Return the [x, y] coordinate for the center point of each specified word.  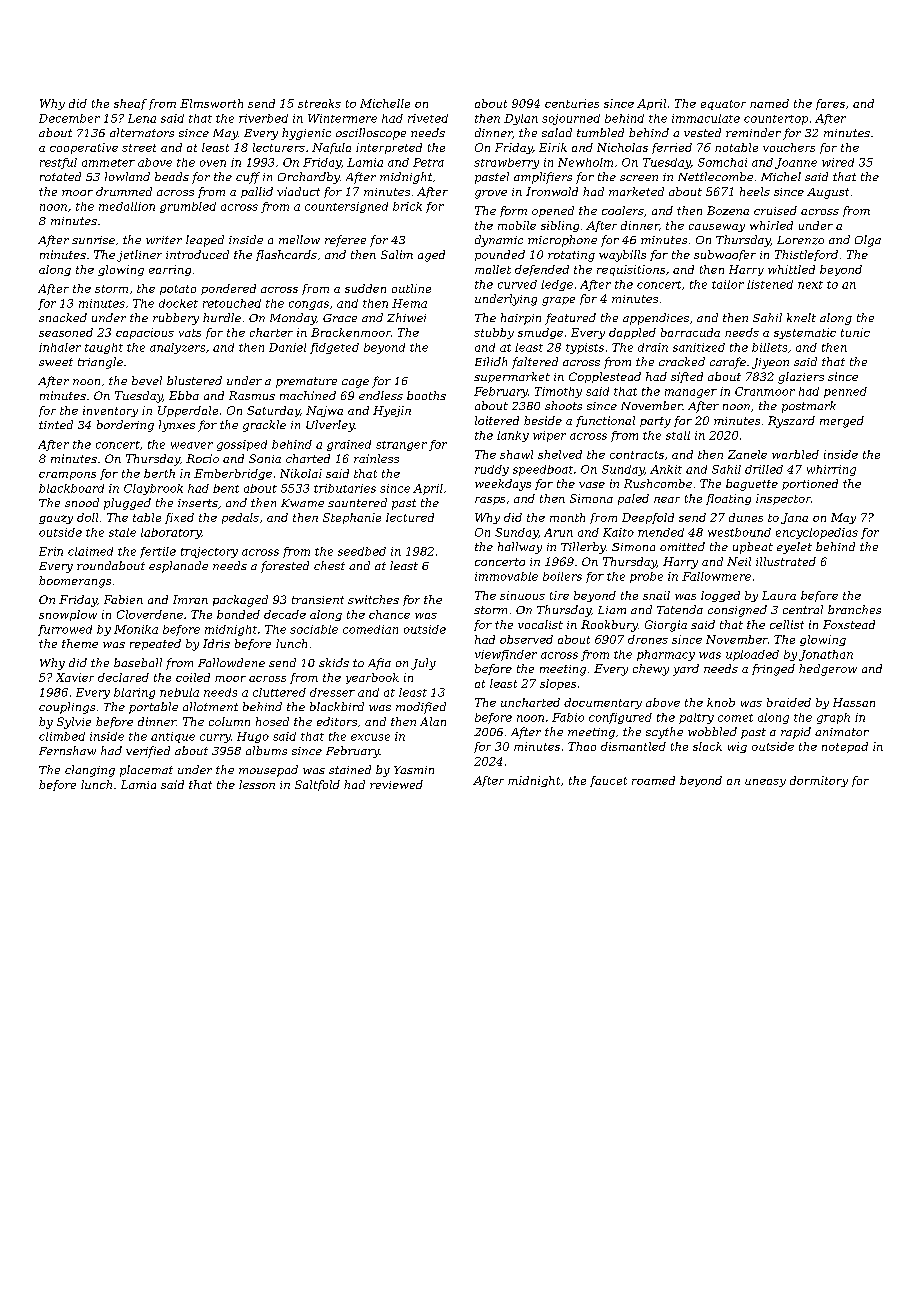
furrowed [65, 630]
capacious [145, 333]
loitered [497, 420]
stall [678, 435]
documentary [603, 703]
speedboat [543, 470]
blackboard [71, 488]
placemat [146, 771]
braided [789, 702]
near [667, 500]
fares [830, 104]
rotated [60, 176]
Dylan [521, 119]
